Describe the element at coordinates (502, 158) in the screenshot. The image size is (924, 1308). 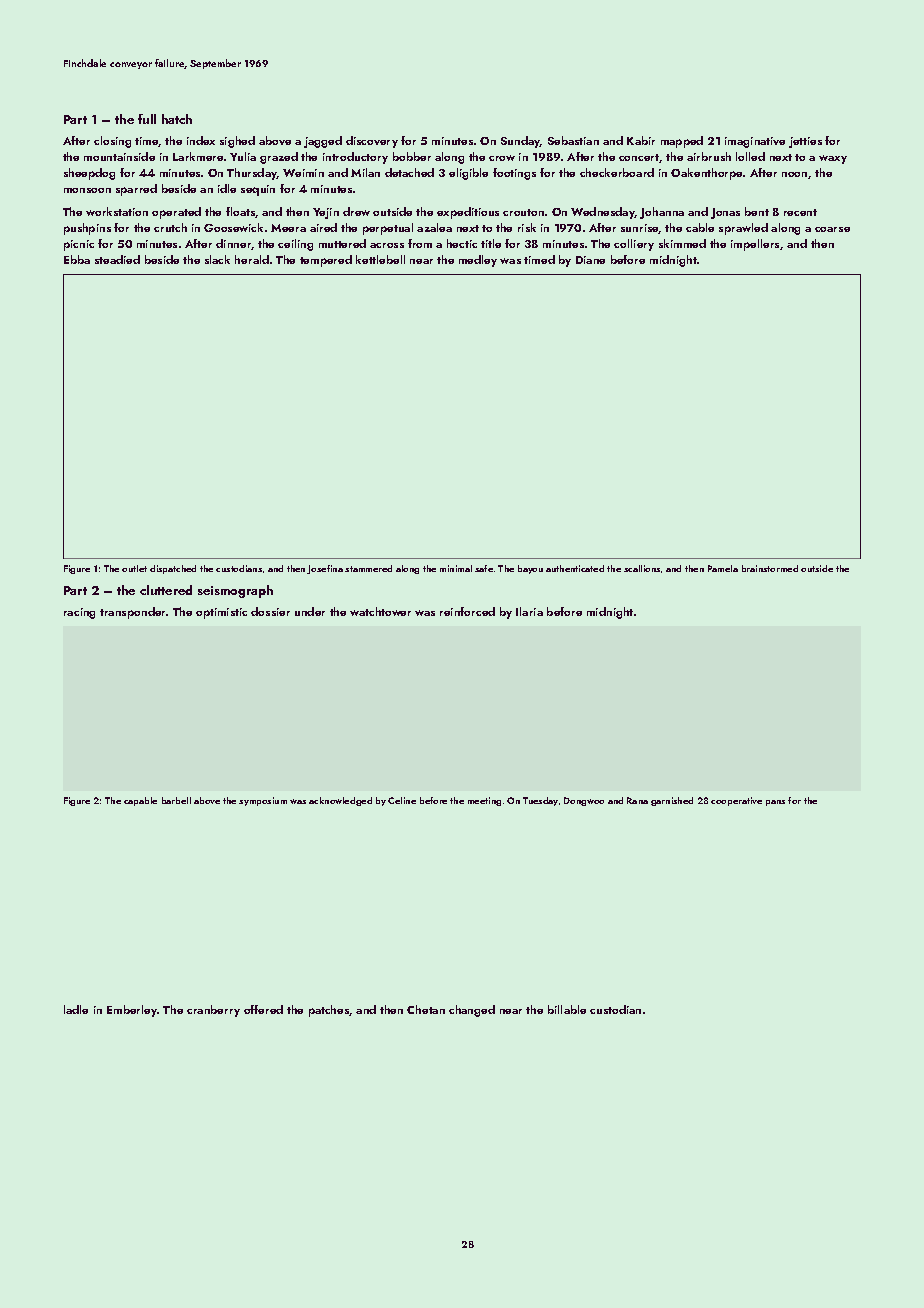
I see `crow` at that location.
